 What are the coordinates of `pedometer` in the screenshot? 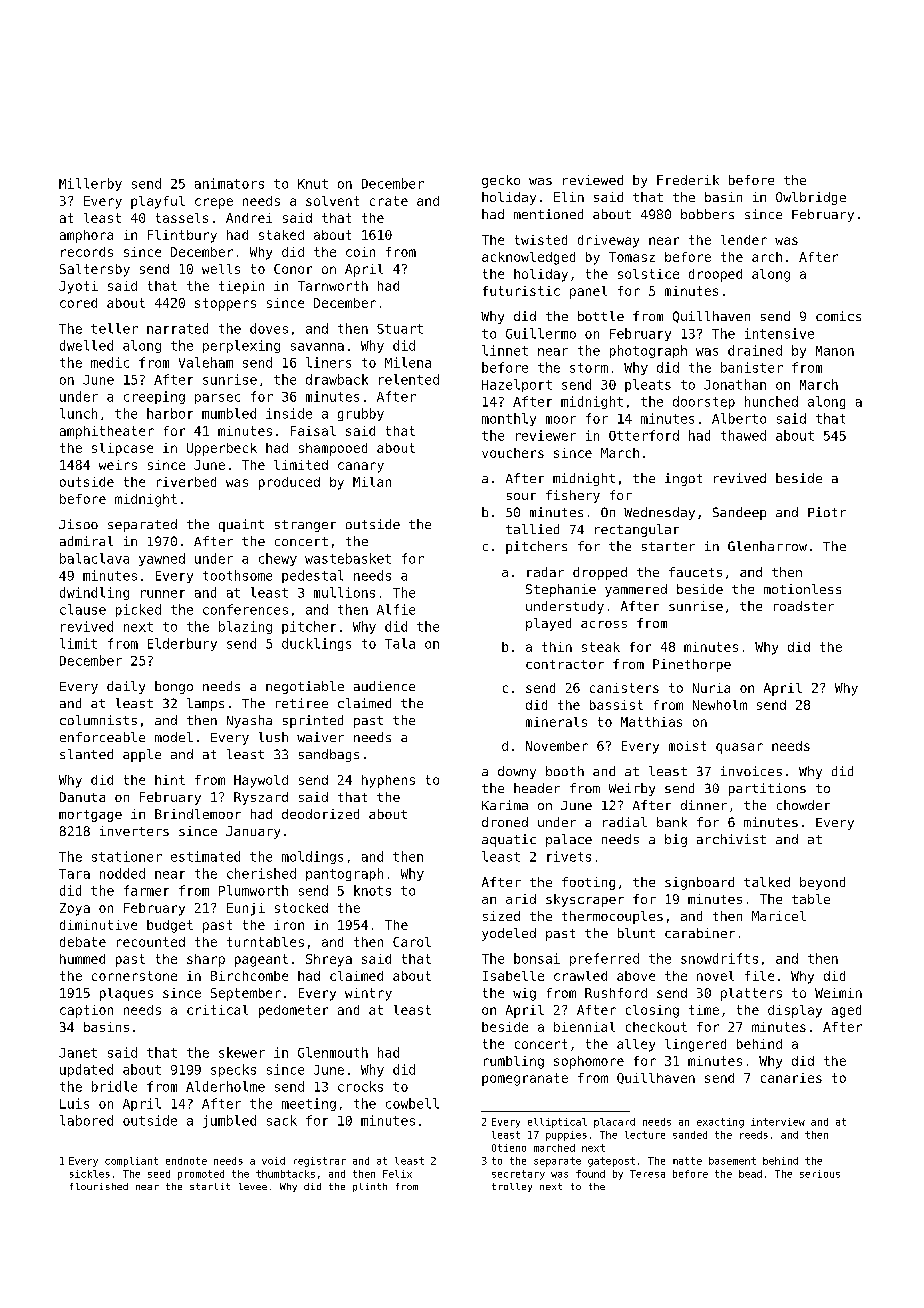 It's located at (293, 1011).
